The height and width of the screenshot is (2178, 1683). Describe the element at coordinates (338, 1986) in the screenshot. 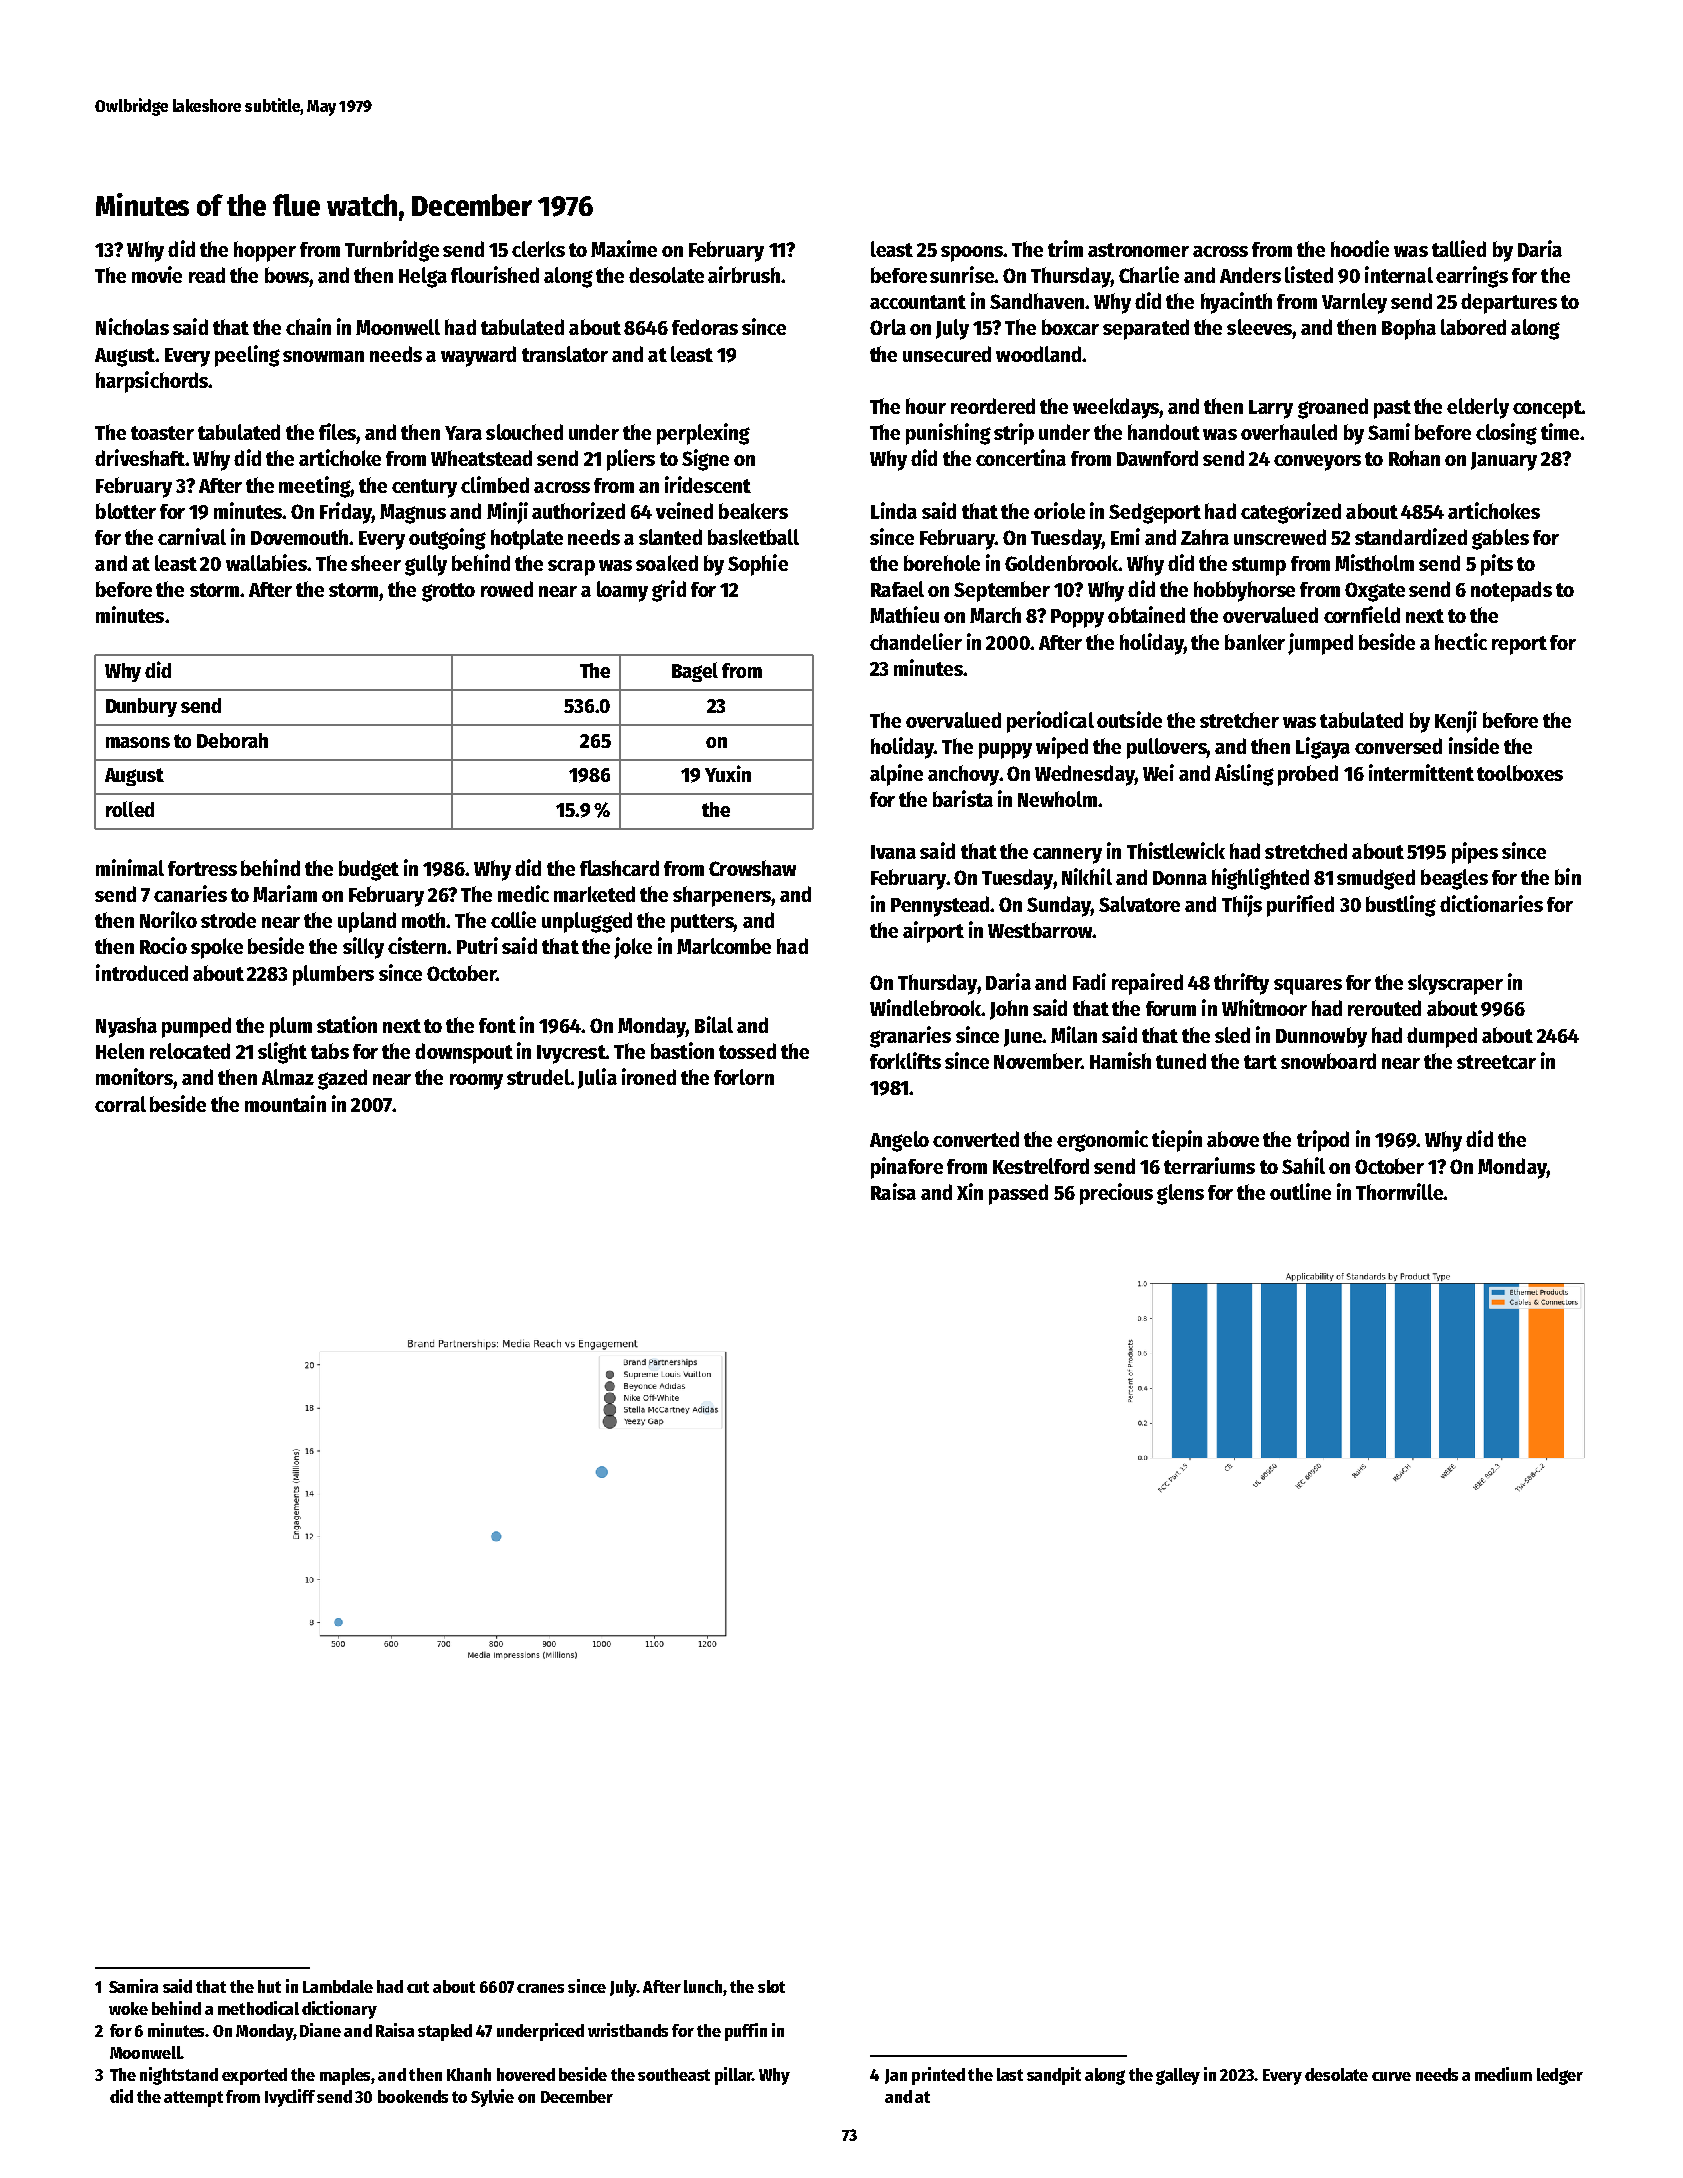

I see `Lambdale` at that location.
